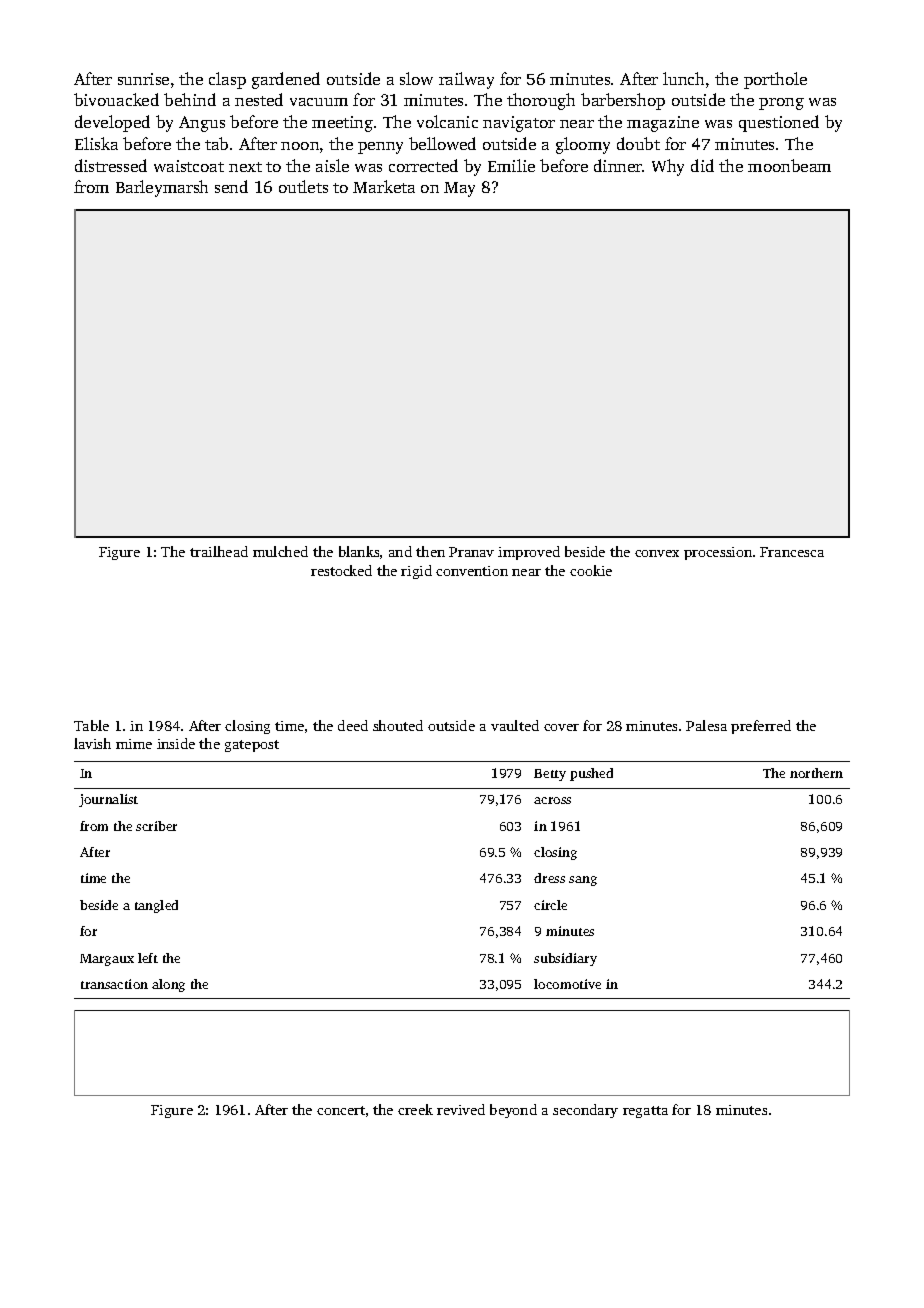 This screenshot has height=1308, width=924. What do you see at coordinates (816, 773) in the screenshot?
I see `northern` at bounding box center [816, 773].
